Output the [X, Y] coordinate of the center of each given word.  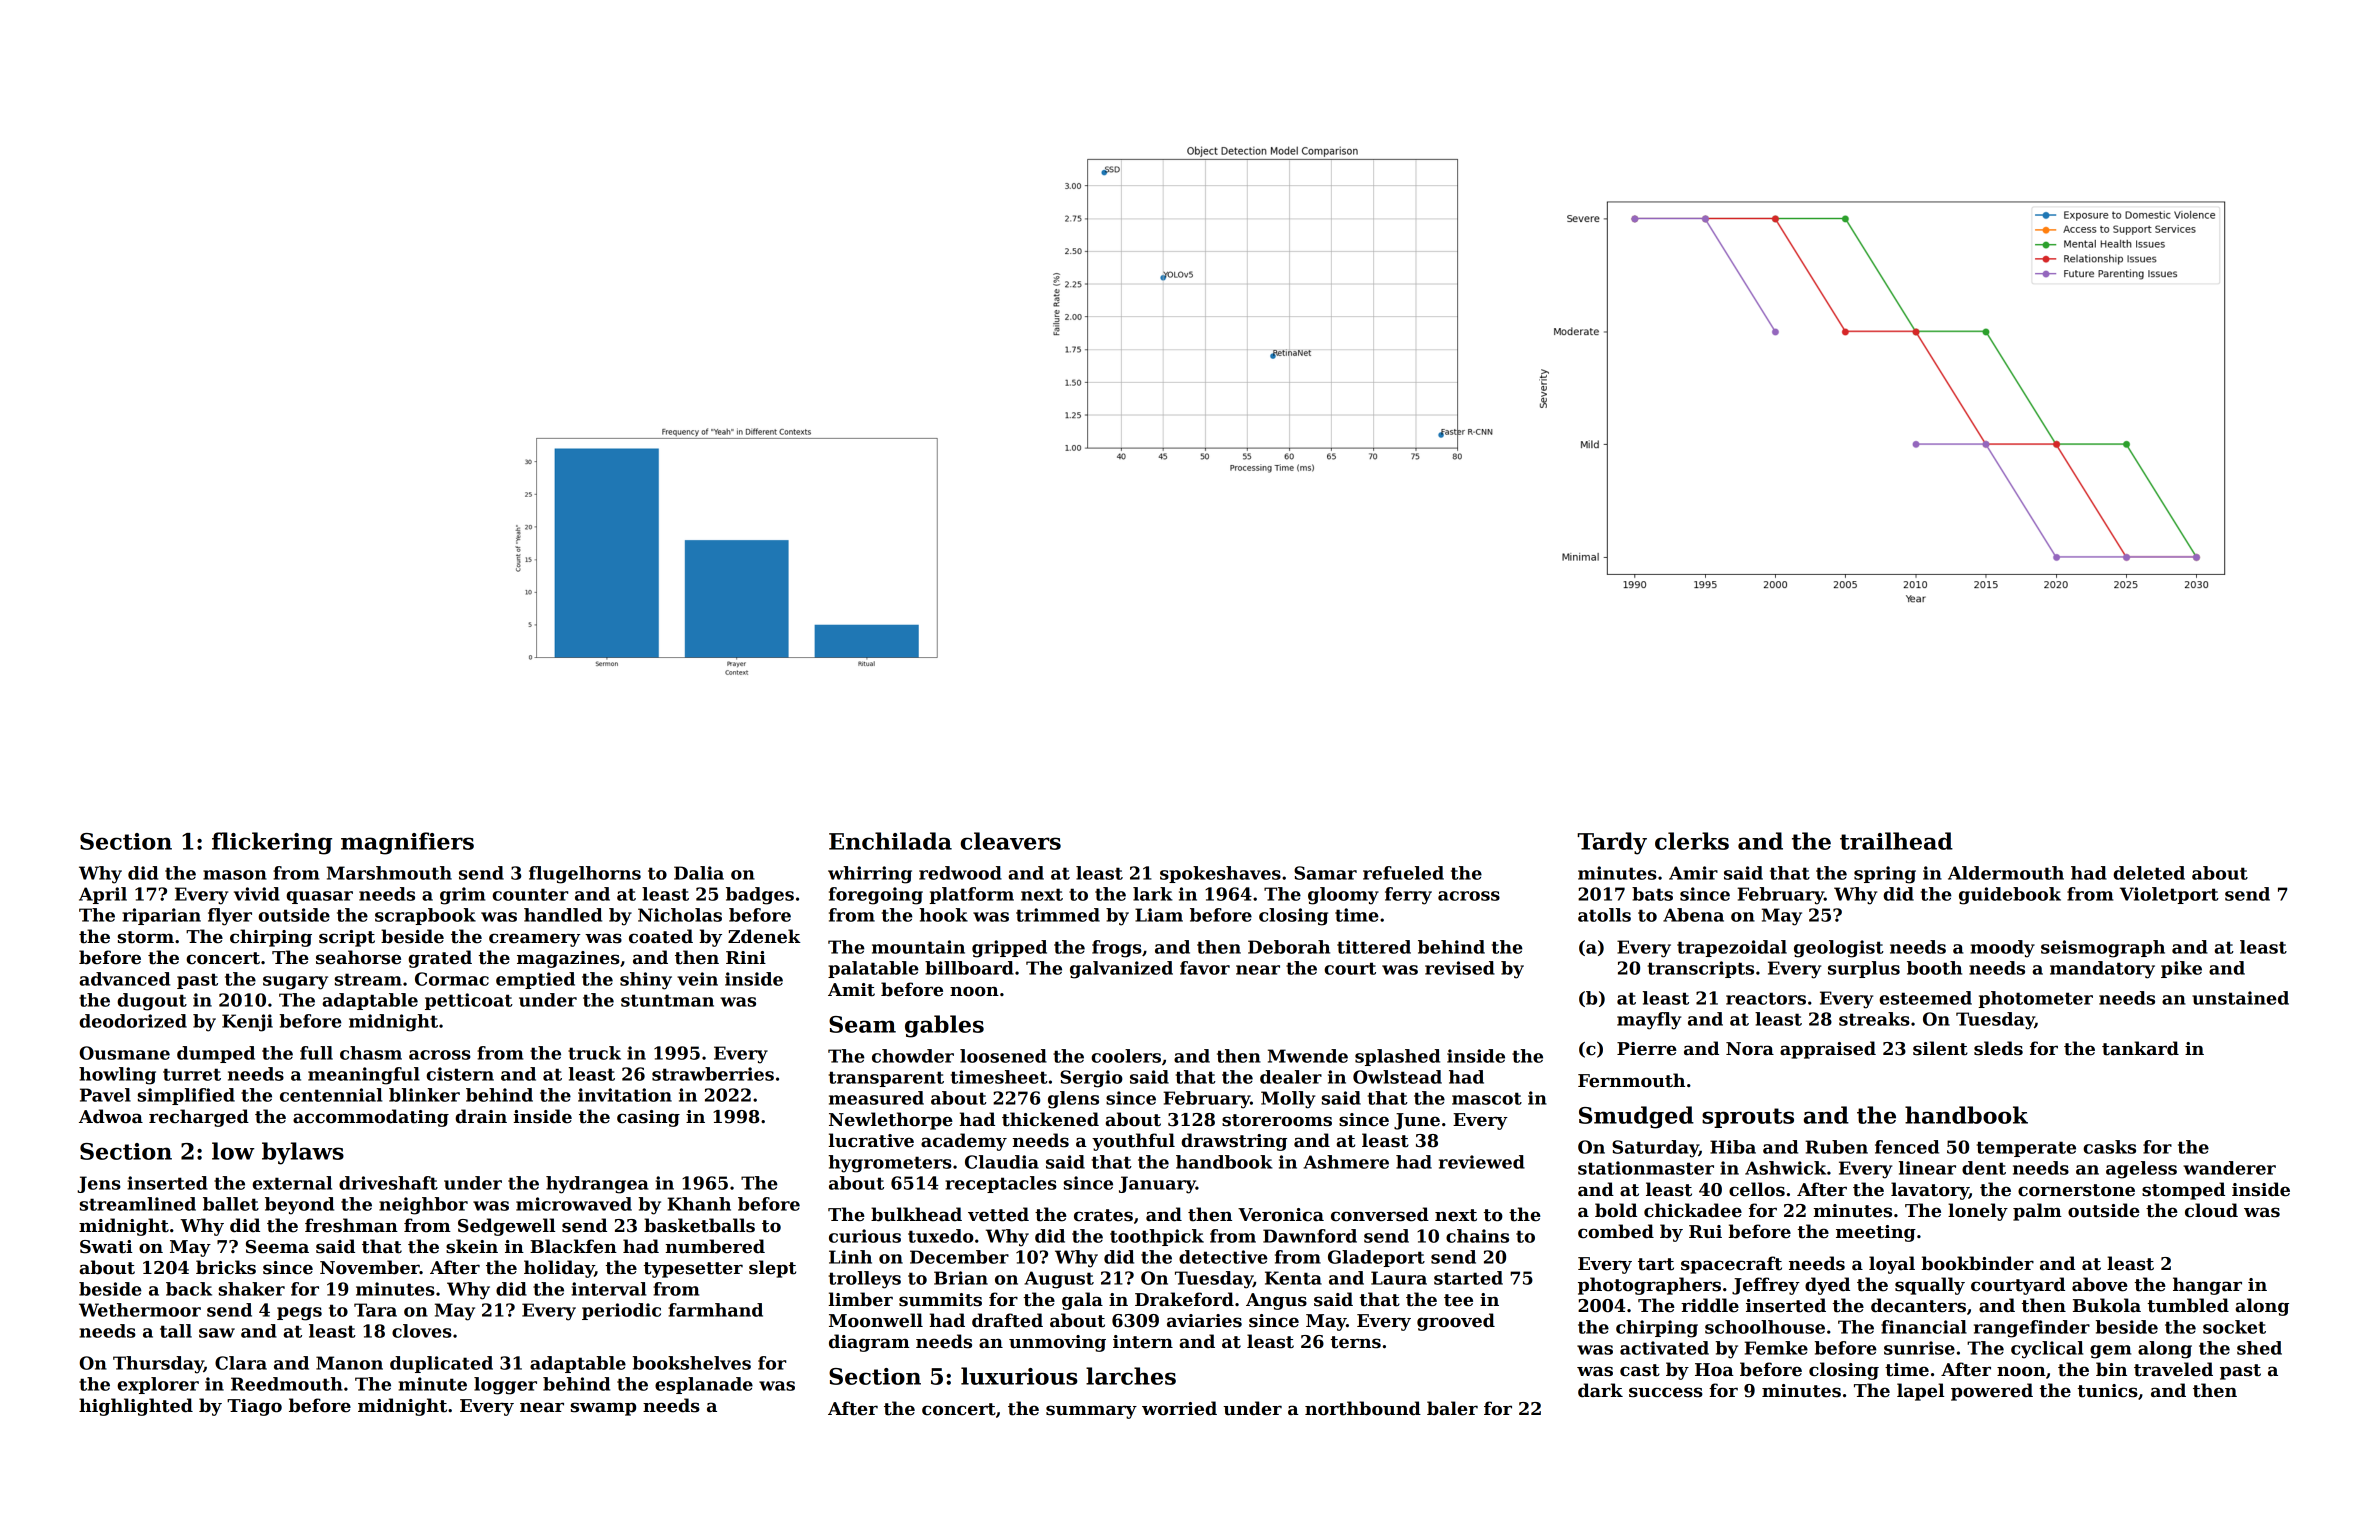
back [189, 1289]
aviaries [1204, 1321]
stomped [2183, 1191]
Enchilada [890, 841]
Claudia [1002, 1162]
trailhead [1896, 841]
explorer [158, 1385]
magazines [568, 959]
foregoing [876, 896]
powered [1992, 1392]
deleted [2149, 873]
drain [481, 1116]
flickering [272, 843]
